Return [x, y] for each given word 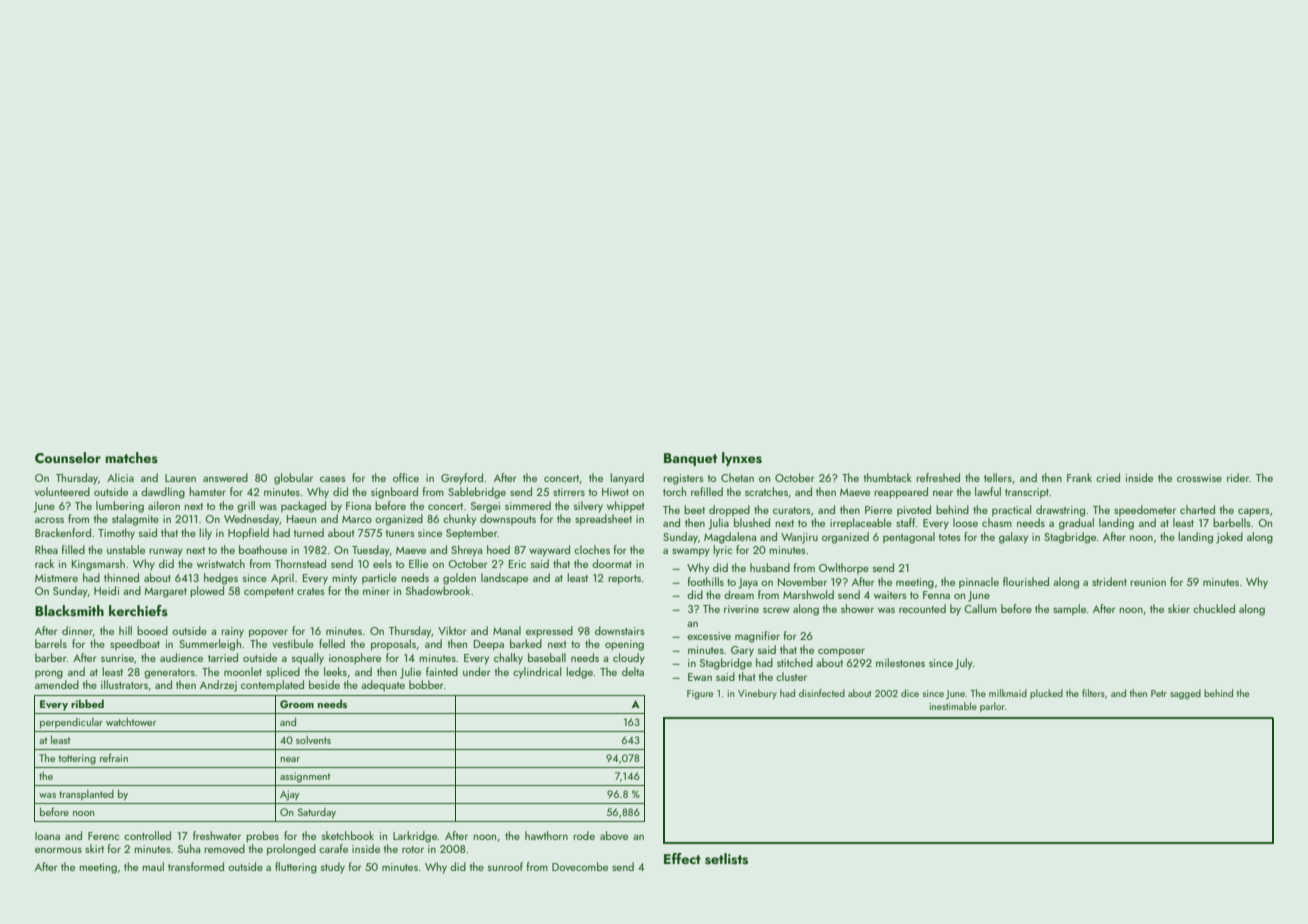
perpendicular [71, 723]
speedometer [1145, 510]
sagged [1185, 694]
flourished [1026, 581]
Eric [517, 564]
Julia [718, 524]
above [614, 835]
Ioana [47, 836]
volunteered [62, 491]
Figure [700, 694]
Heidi [106, 590]
